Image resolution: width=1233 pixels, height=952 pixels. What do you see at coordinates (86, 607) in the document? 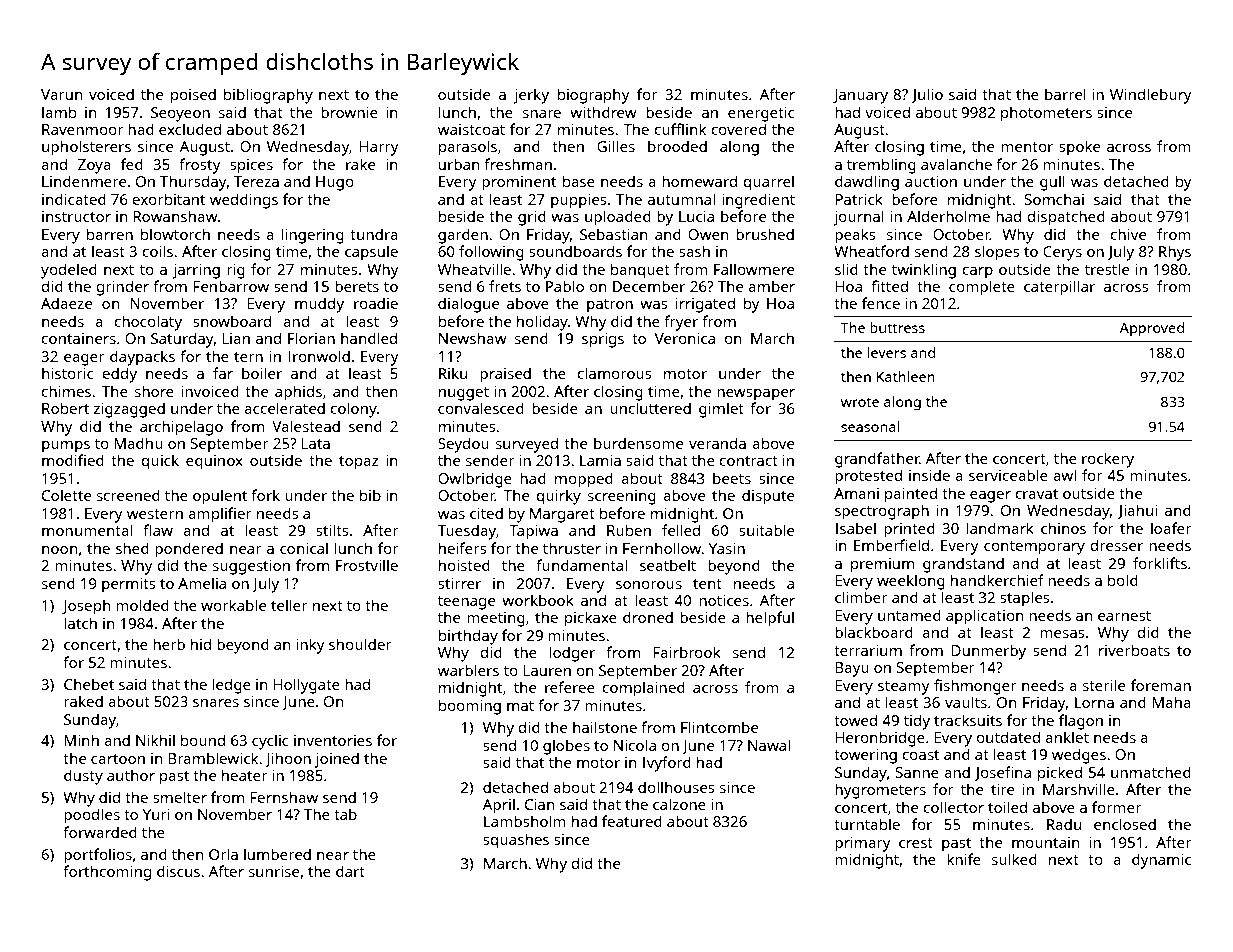
I see `Joseph` at bounding box center [86, 607].
